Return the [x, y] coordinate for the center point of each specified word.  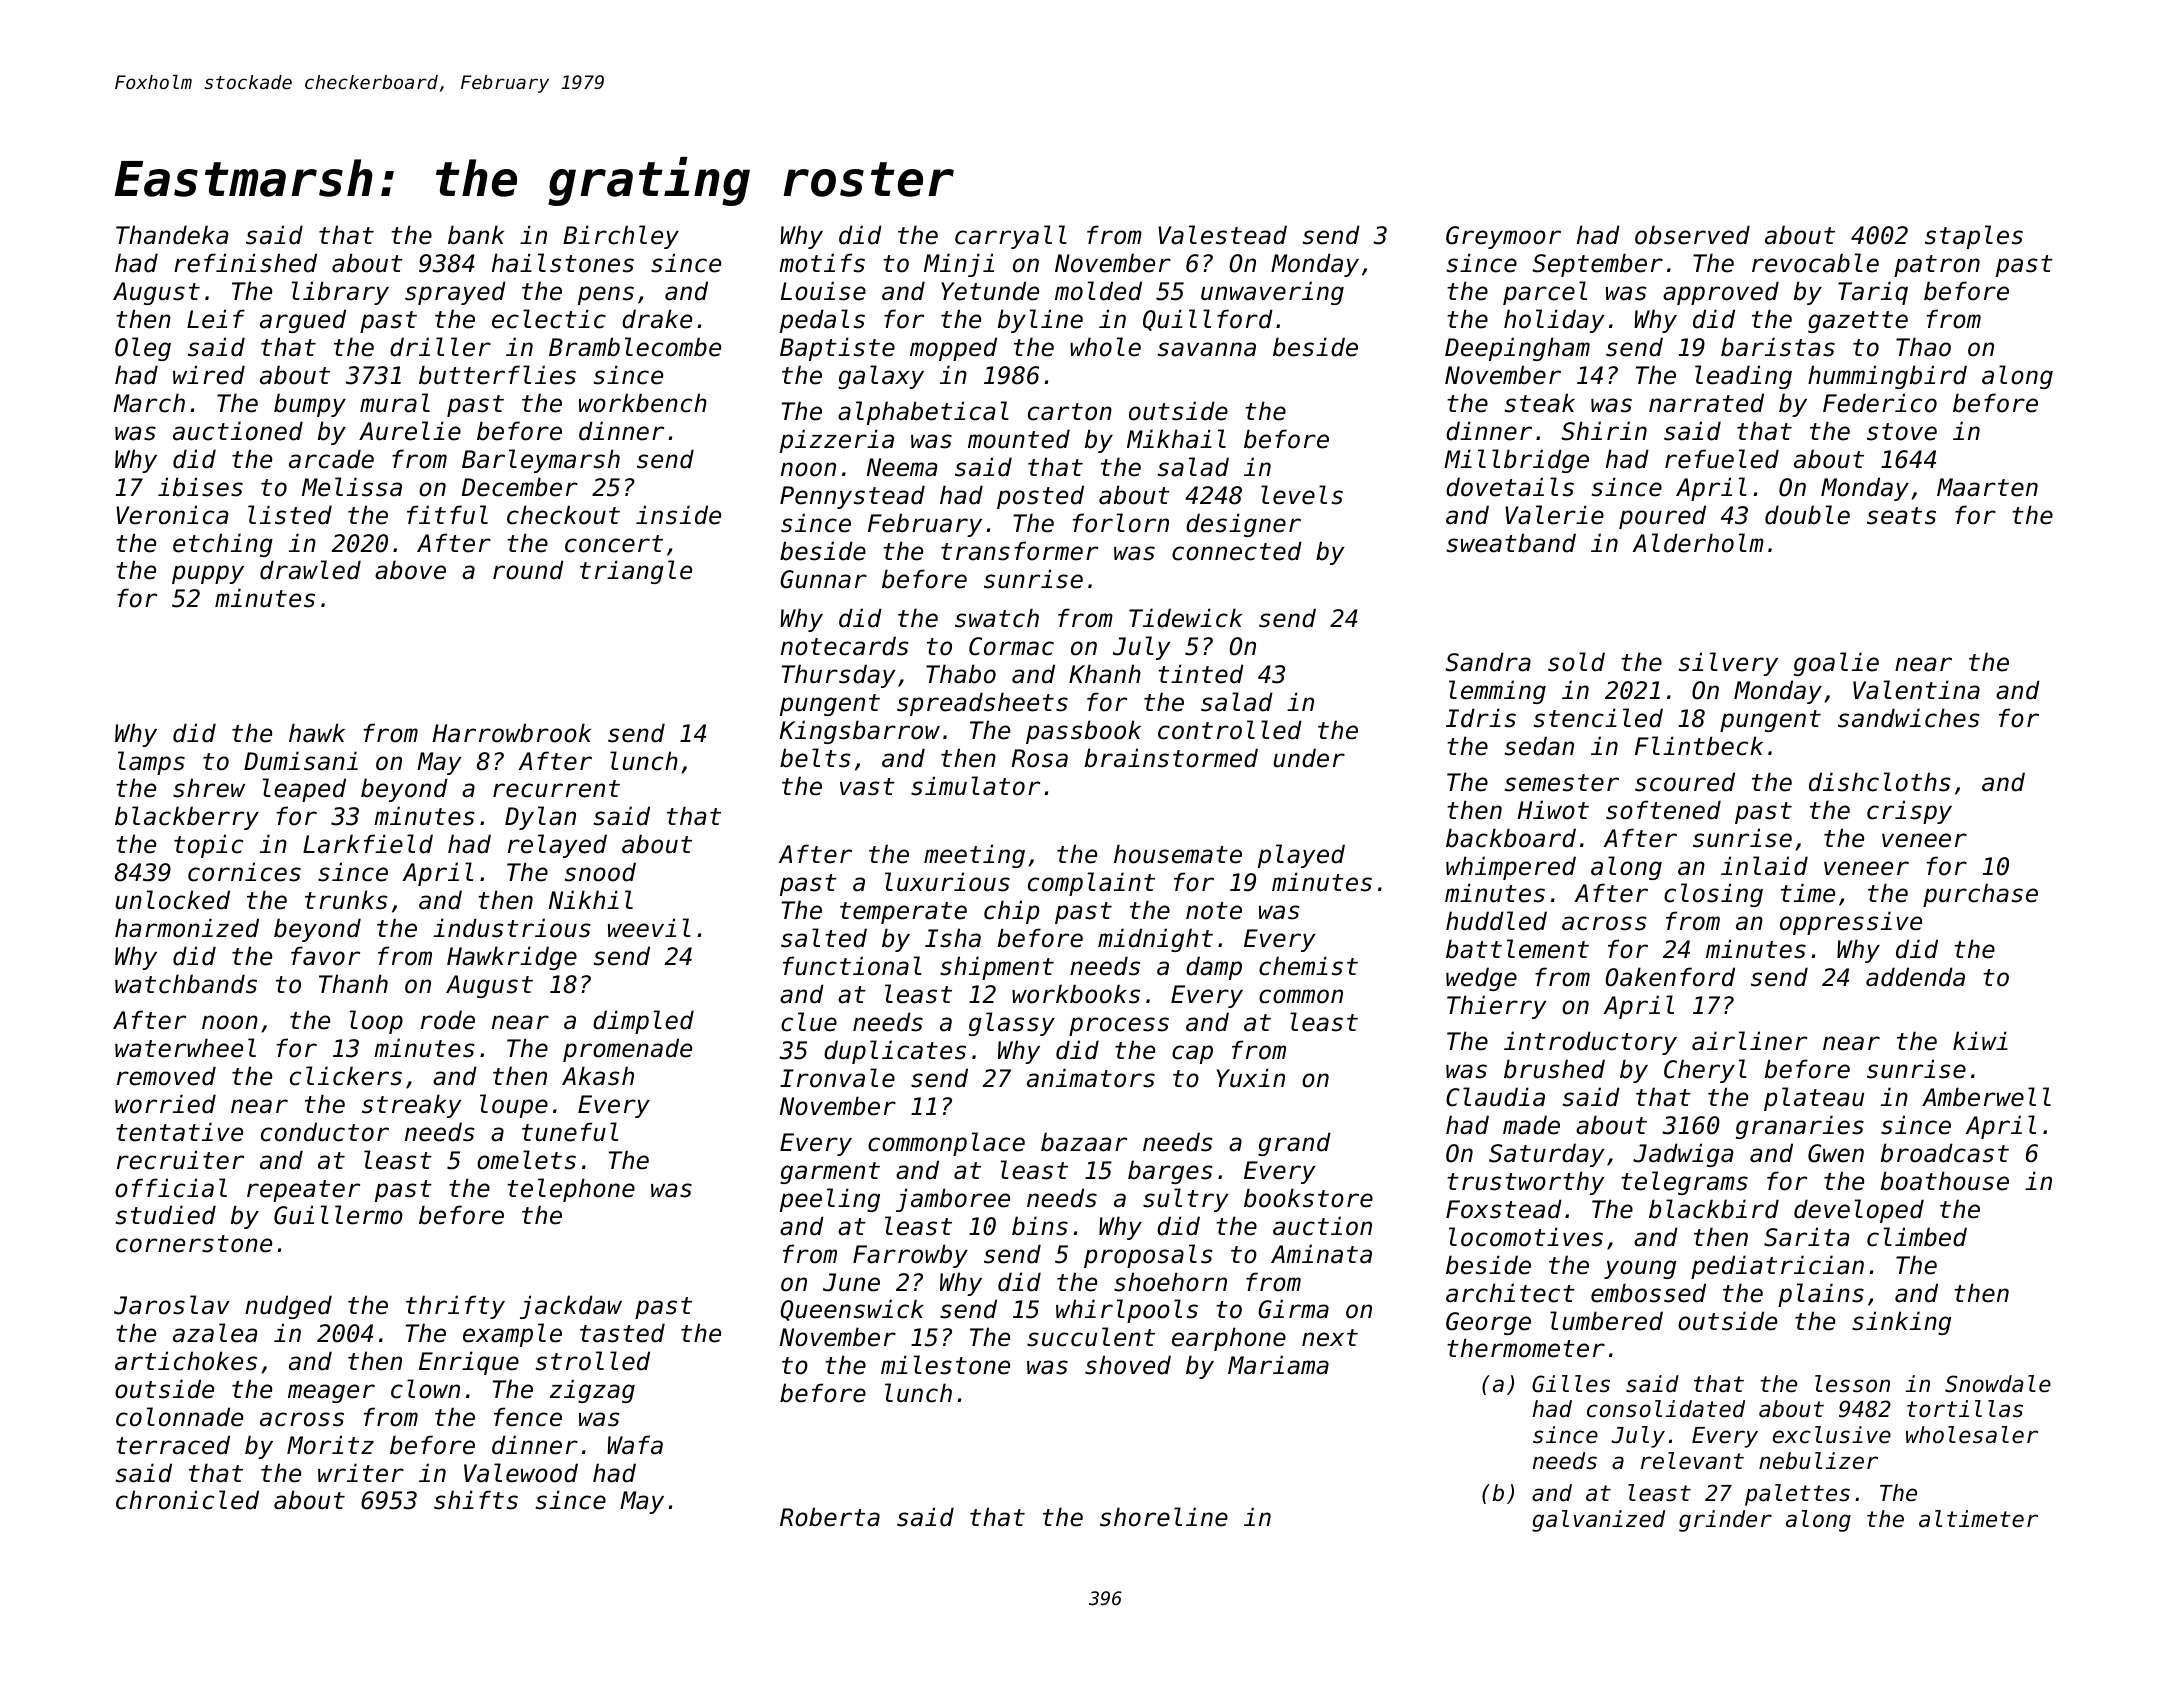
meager [331, 1393]
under [1309, 758]
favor [325, 956]
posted [1040, 497]
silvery [1728, 664]
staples [1974, 237]
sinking [1901, 1323]
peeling [830, 1200]
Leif [216, 319]
